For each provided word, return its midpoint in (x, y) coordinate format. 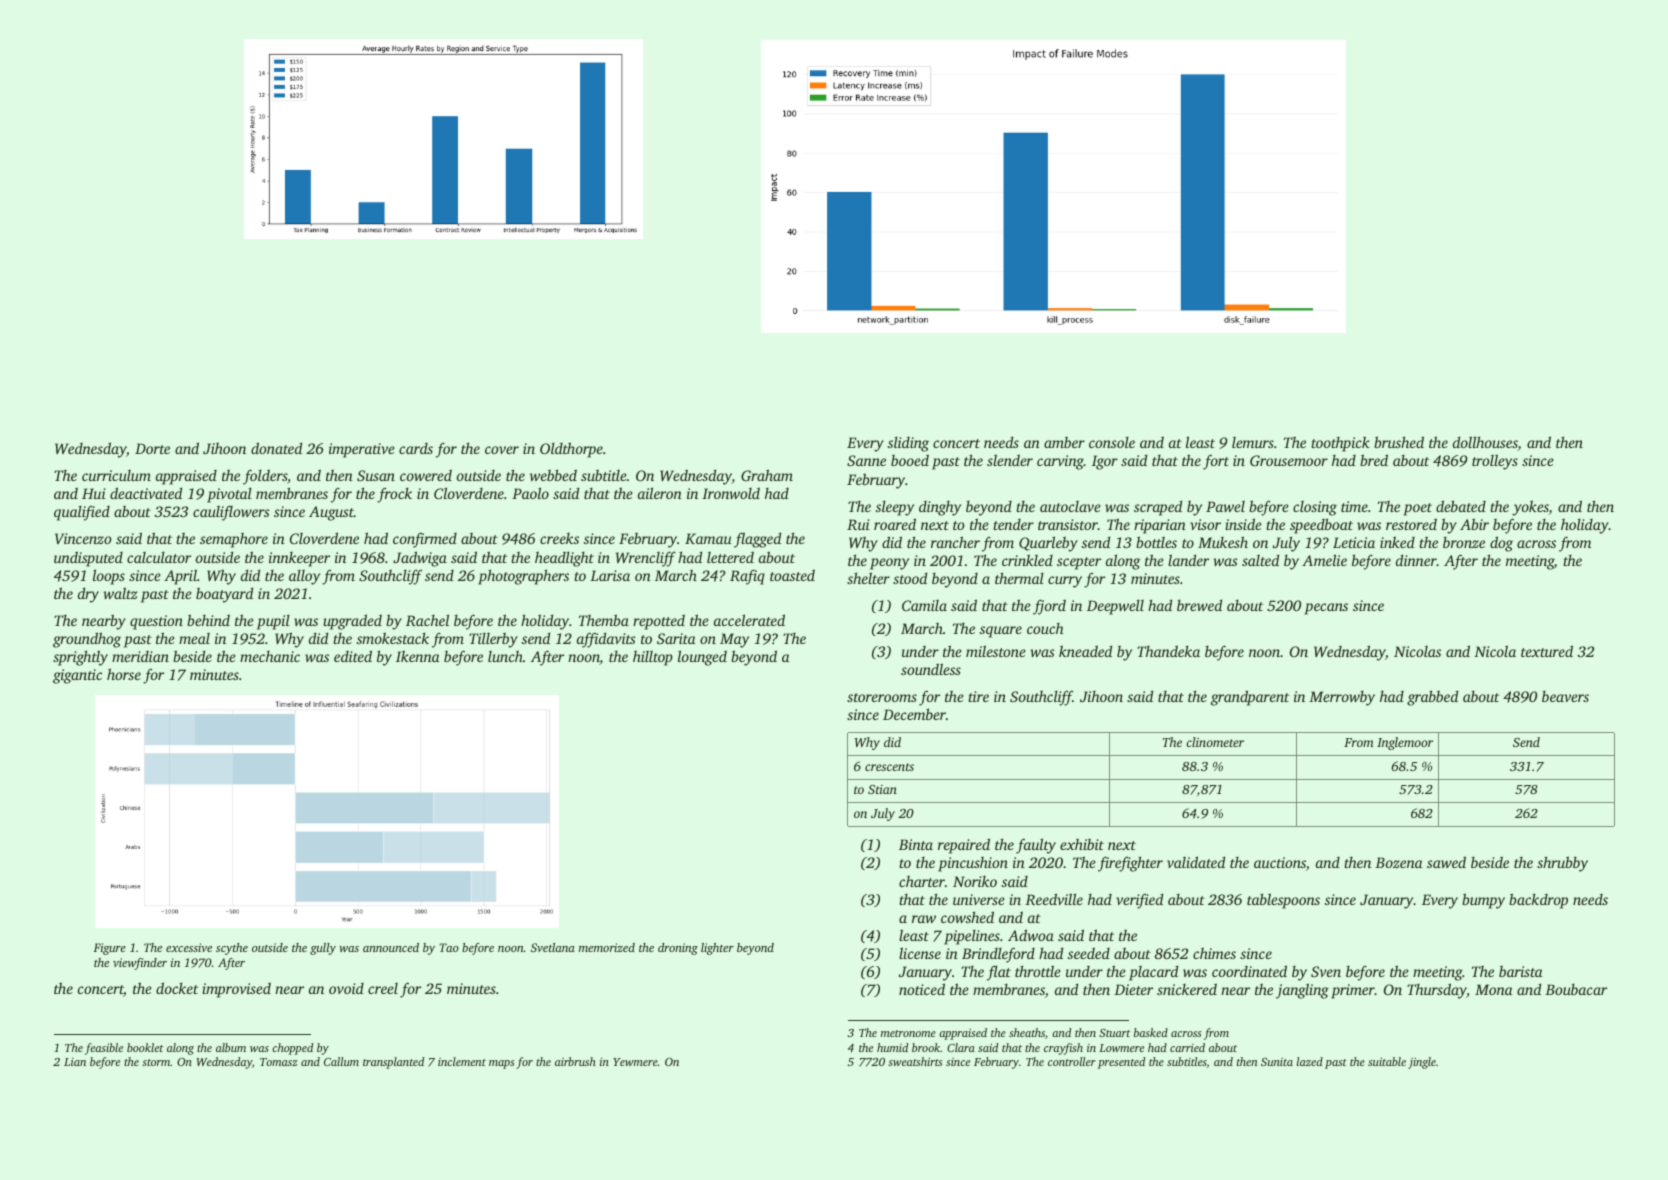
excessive (189, 947)
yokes (1530, 508)
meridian (140, 656)
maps (501, 1064)
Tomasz (279, 1062)
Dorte (152, 448)
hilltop (653, 658)
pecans (1326, 609)
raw (924, 919)
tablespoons (1283, 901)
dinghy (940, 508)
